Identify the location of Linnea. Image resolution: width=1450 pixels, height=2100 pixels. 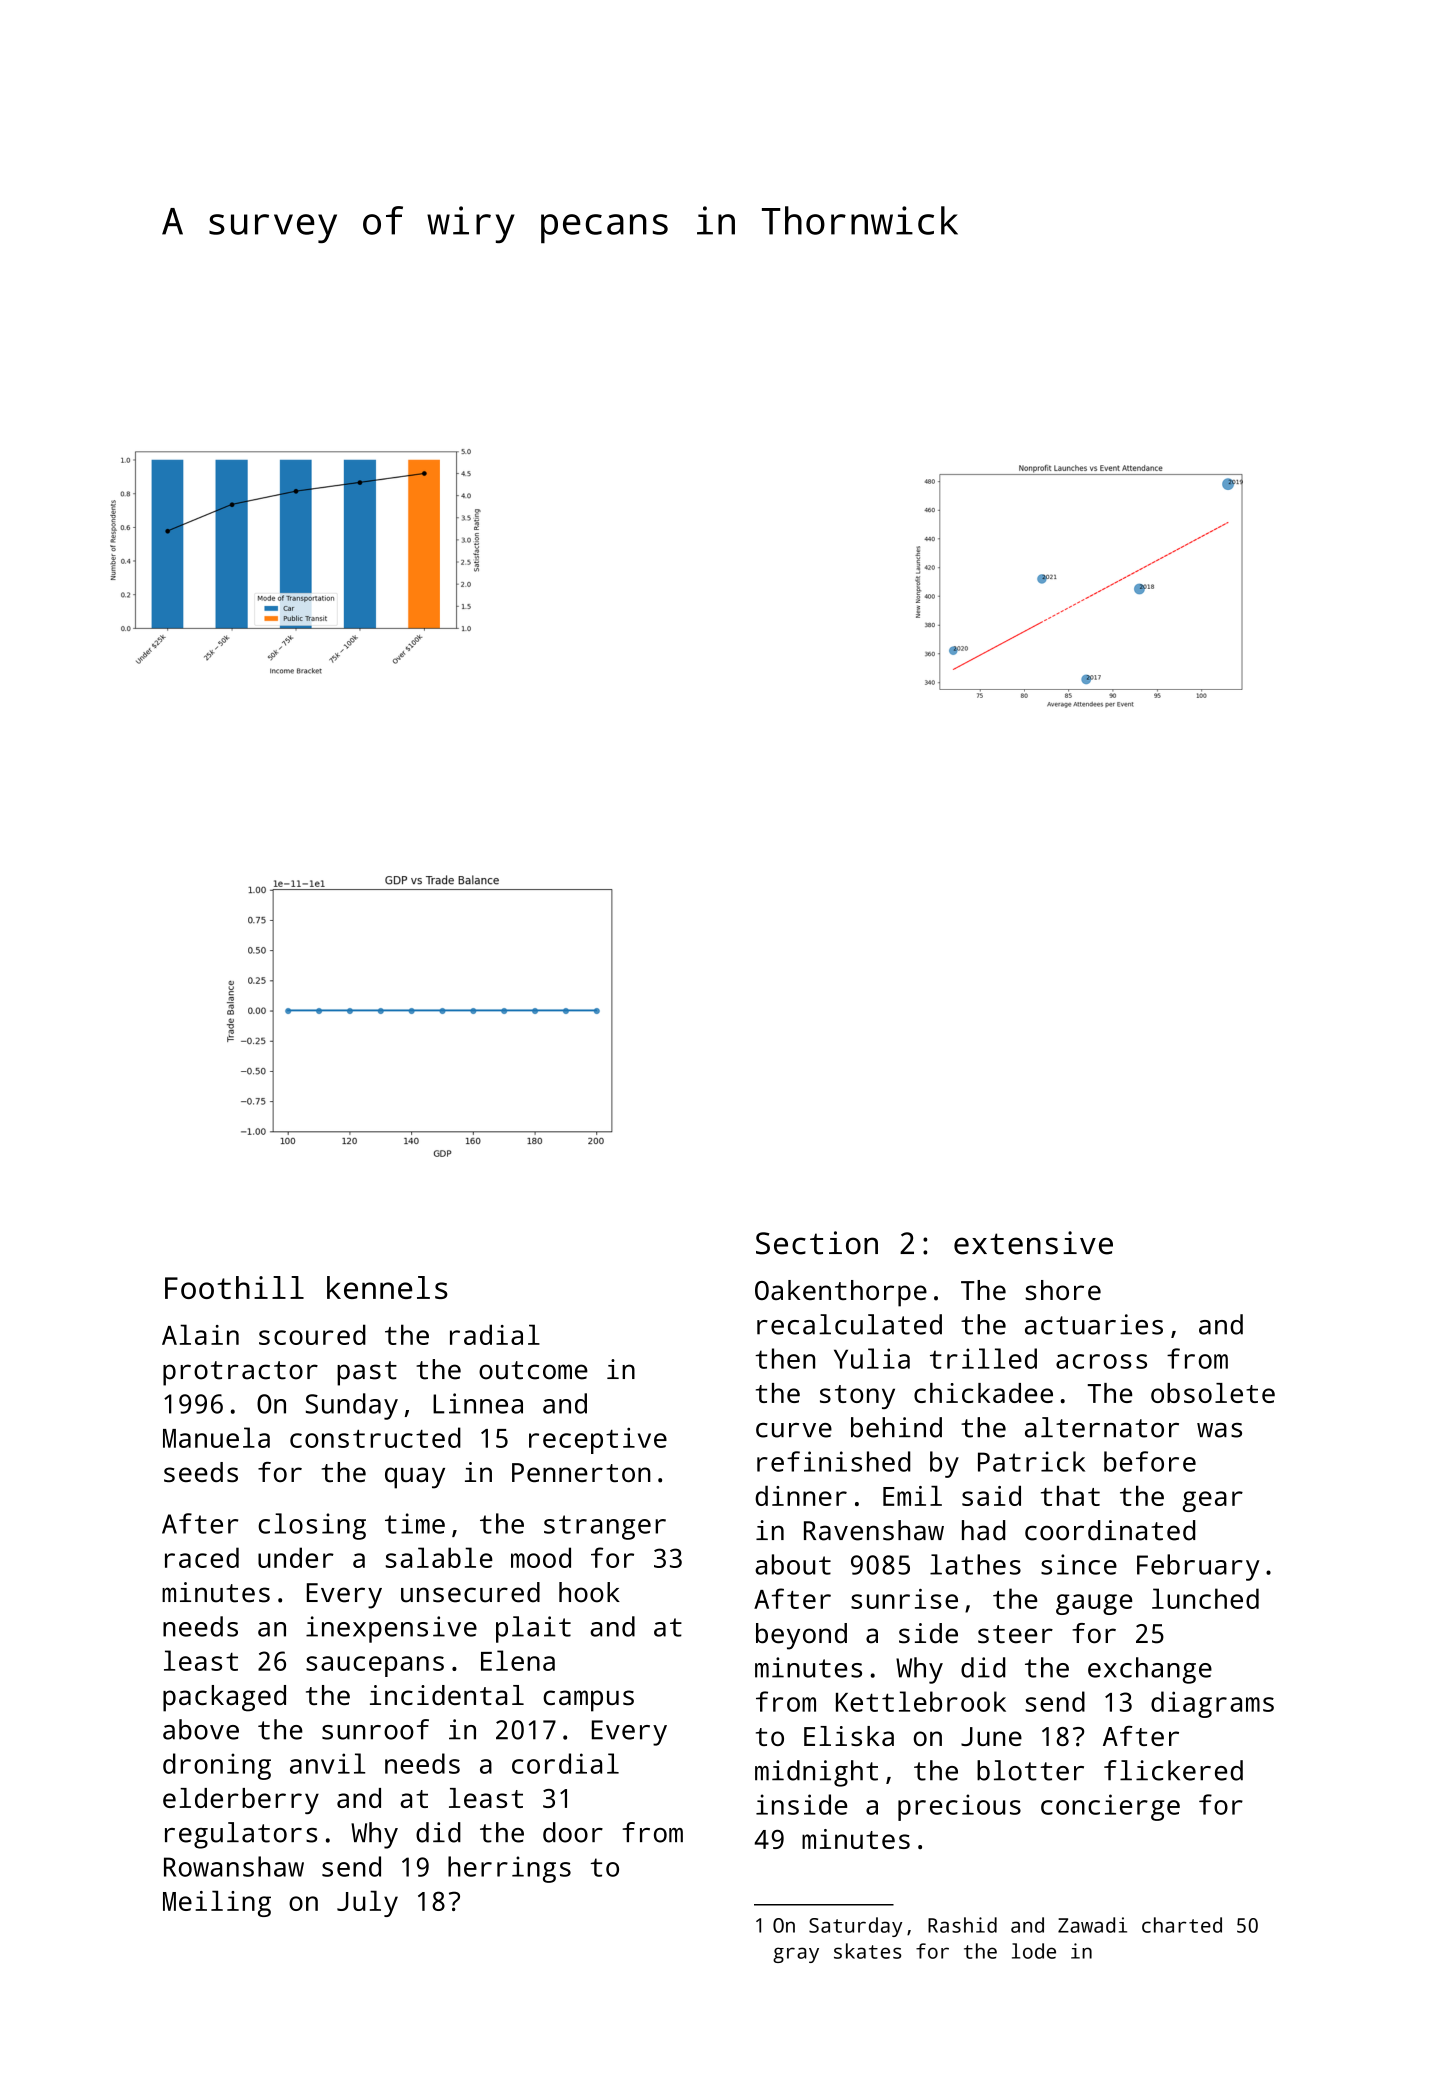
(478, 1403).
